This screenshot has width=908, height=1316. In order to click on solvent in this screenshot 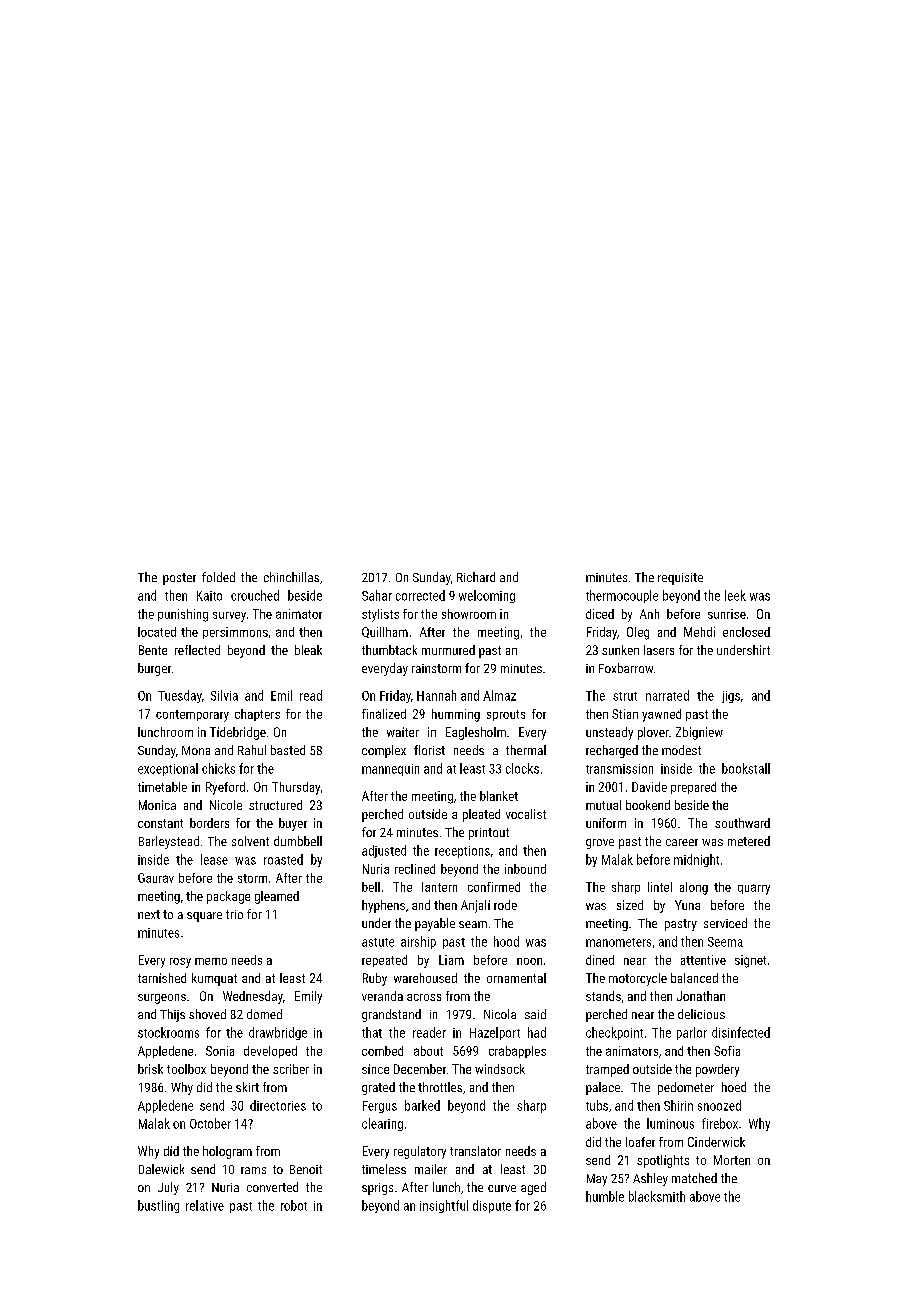, I will do `click(250, 841)`.
